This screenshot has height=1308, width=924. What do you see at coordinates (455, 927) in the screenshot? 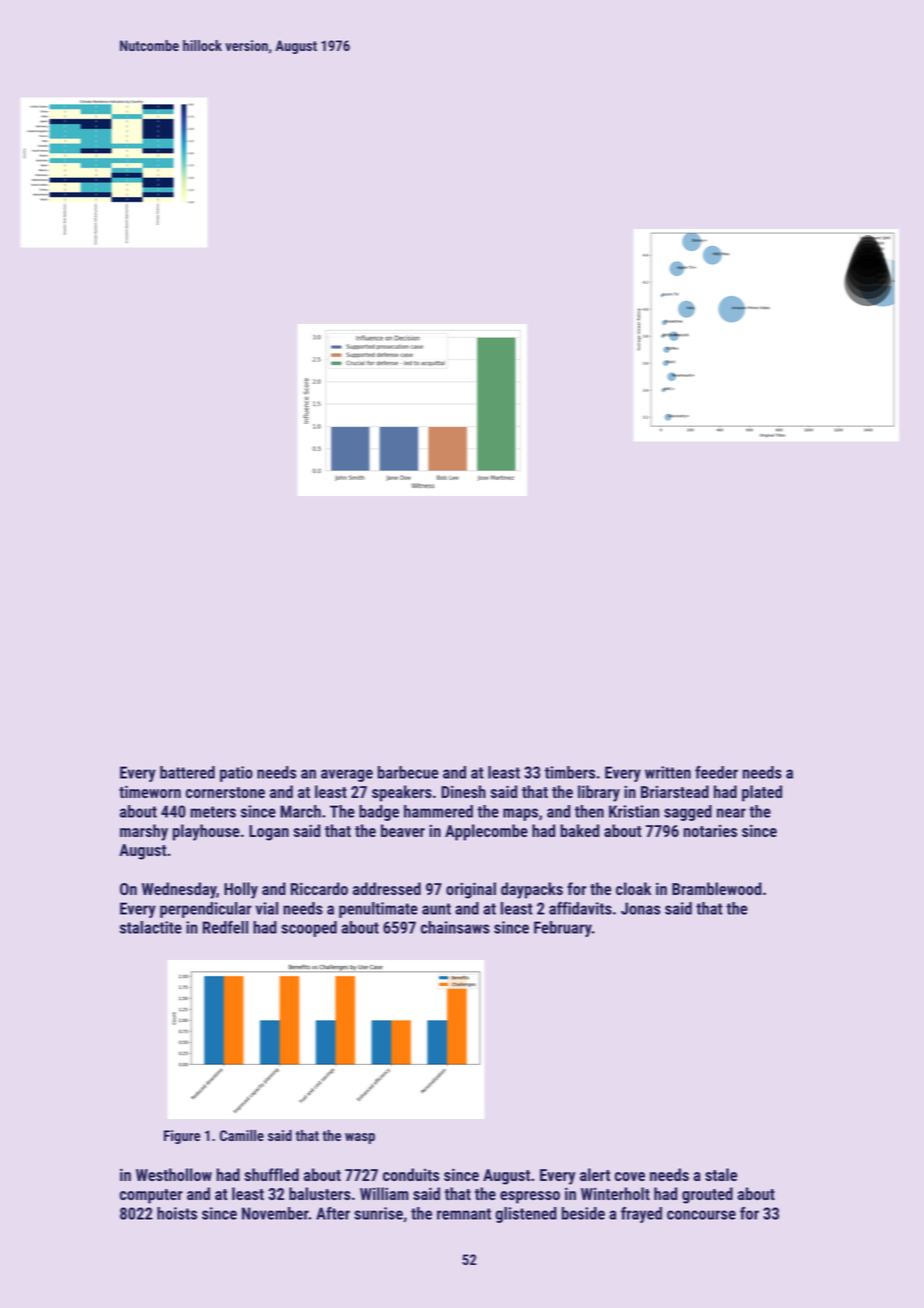
I see `chainsaws` at bounding box center [455, 927].
